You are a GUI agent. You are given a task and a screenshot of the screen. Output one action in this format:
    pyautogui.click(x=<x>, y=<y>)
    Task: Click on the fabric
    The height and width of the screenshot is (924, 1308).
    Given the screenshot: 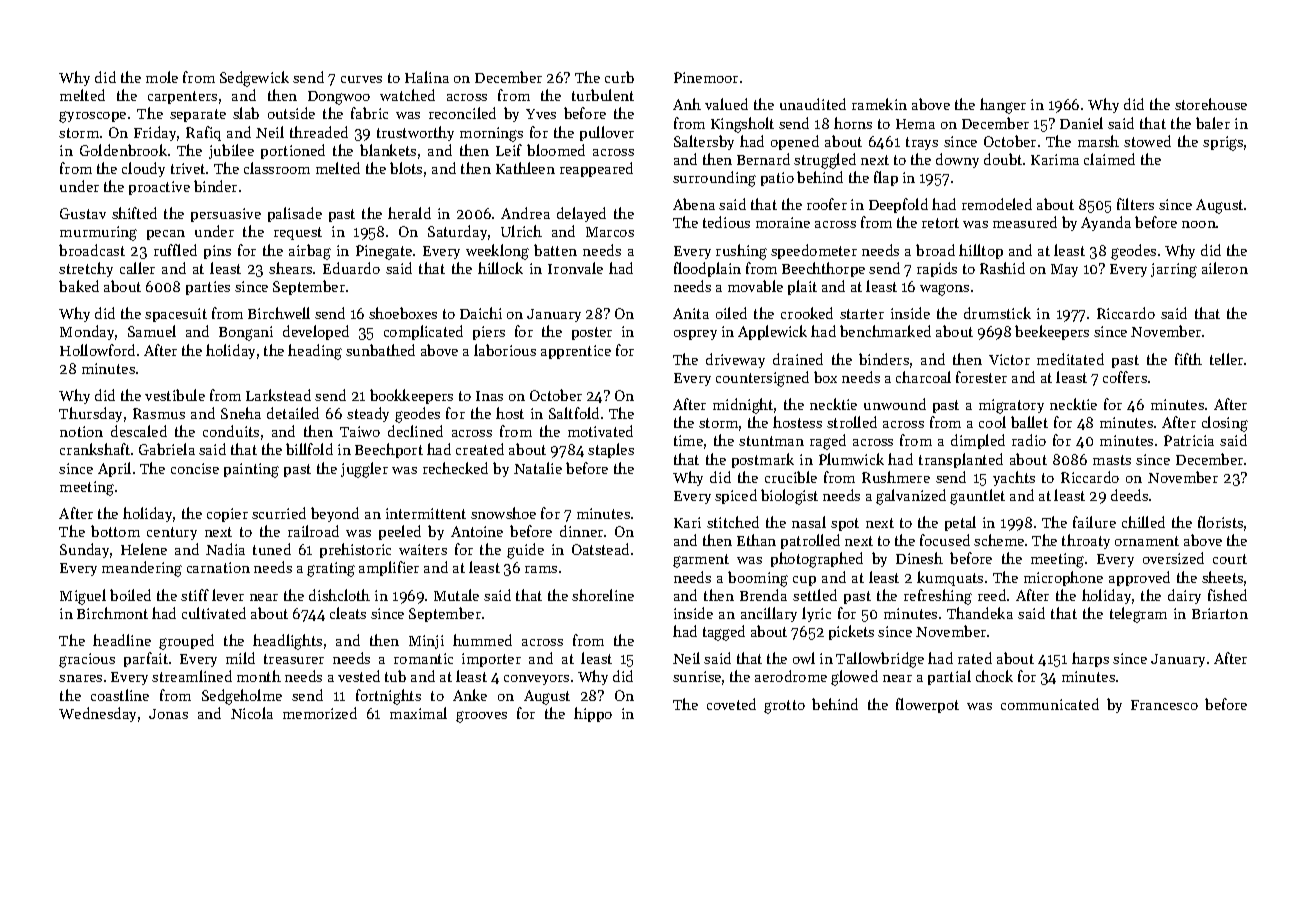 What is the action you would take?
    pyautogui.click(x=369, y=113)
